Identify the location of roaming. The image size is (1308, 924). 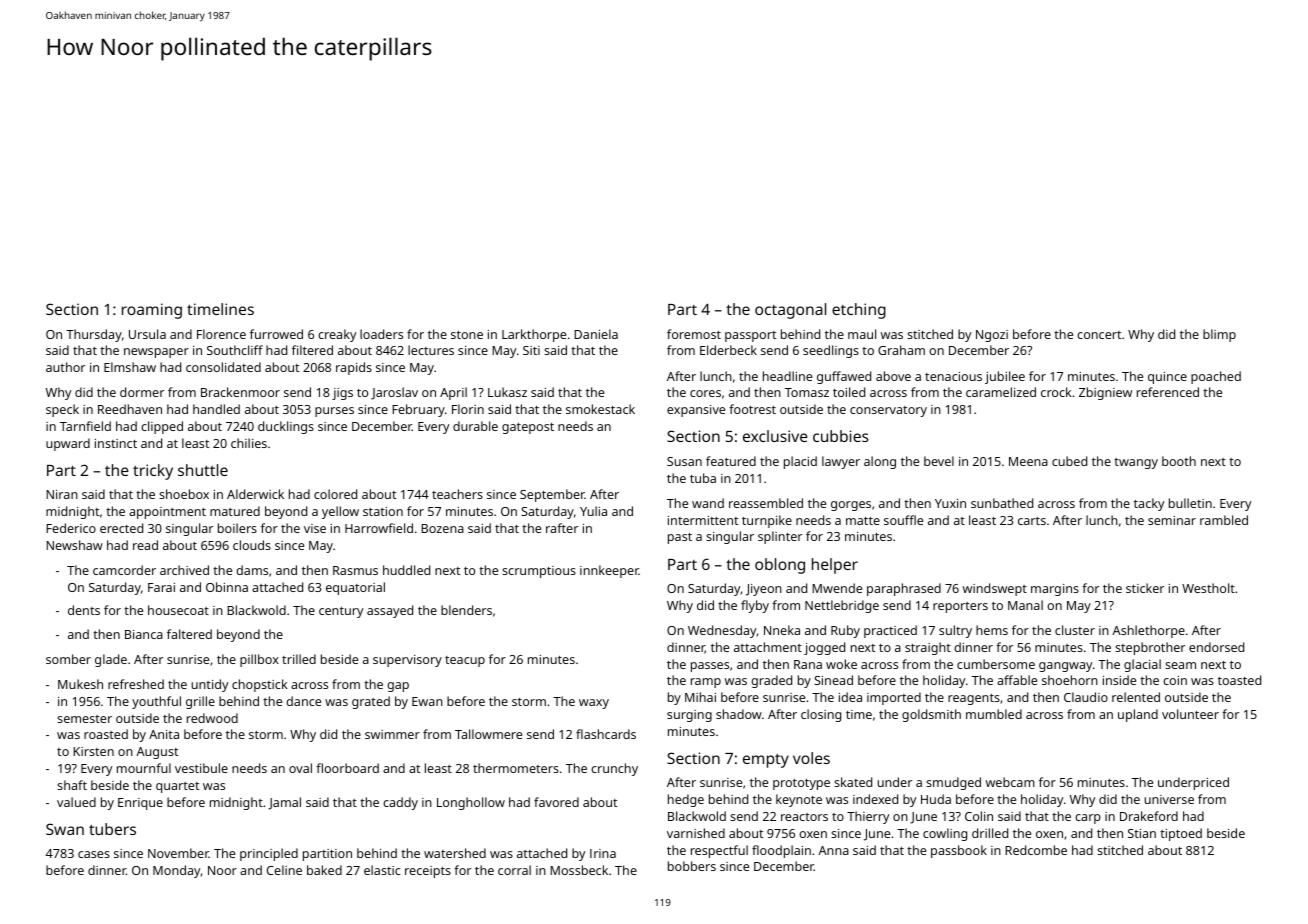
(152, 311).
